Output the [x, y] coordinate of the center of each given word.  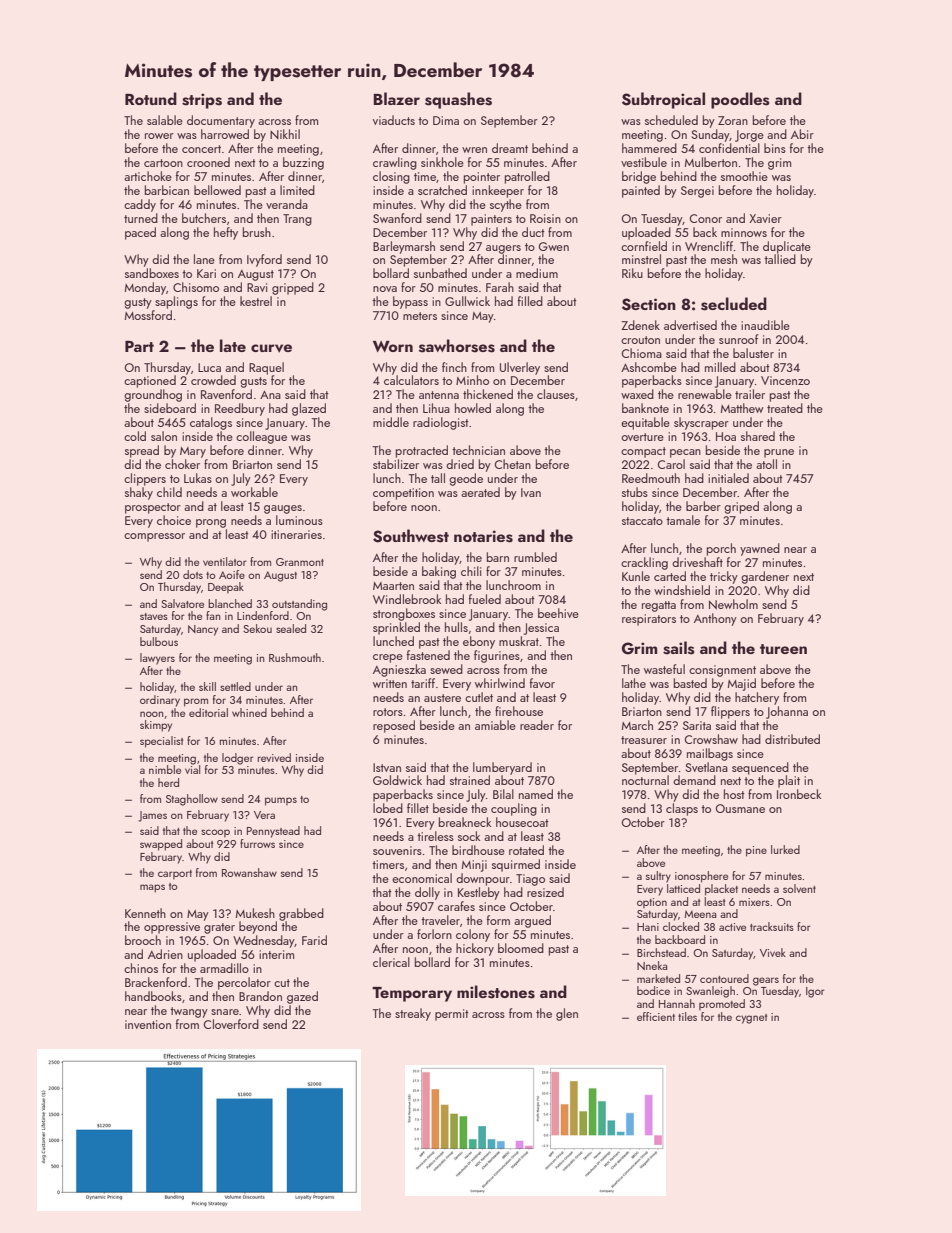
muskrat [519, 641]
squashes [458, 100]
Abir [802, 134]
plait [789, 781]
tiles [687, 1016]
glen [567, 1014]
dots [193, 574]
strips [202, 101]
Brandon [260, 996]
